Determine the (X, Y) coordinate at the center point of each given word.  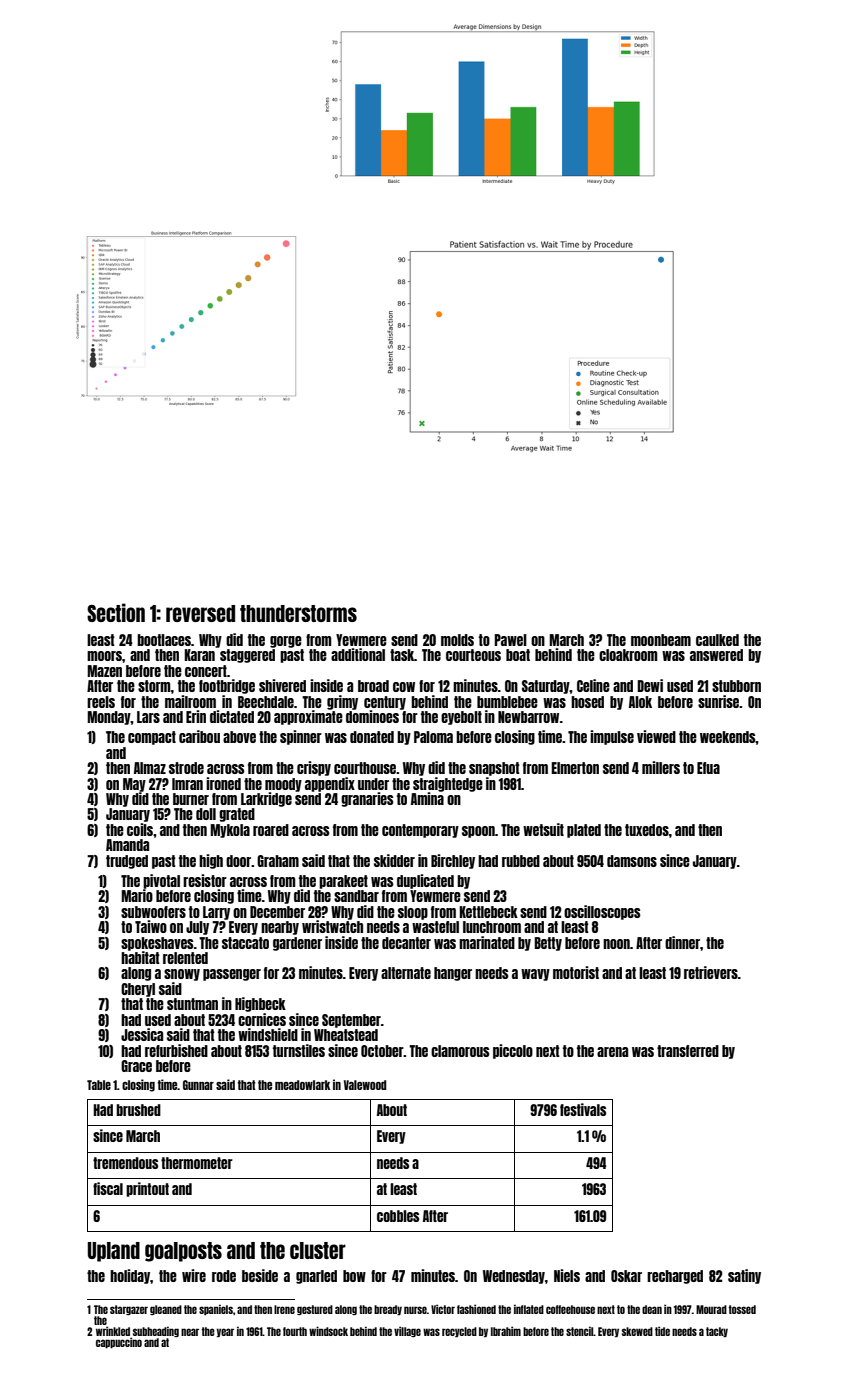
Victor (443, 1309)
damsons (632, 861)
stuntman (192, 1004)
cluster (318, 1250)
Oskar (626, 1276)
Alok (640, 702)
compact (152, 738)
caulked (717, 640)
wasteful (435, 927)
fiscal (108, 1188)
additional (358, 654)
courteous (473, 655)
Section (116, 612)
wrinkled (113, 1331)
